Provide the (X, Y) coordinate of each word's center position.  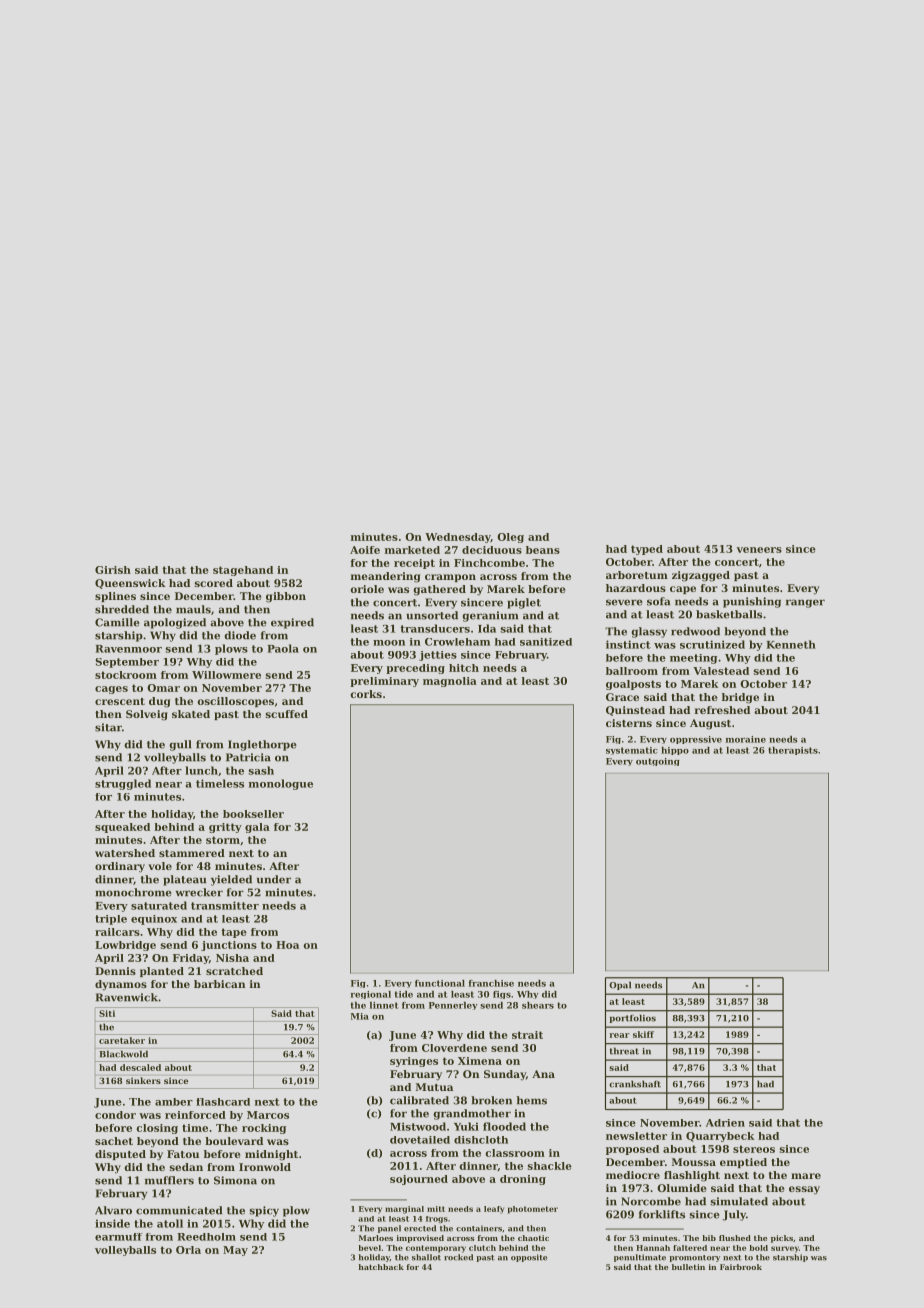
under (274, 879)
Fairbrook (741, 1267)
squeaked (122, 828)
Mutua (434, 1087)
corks (366, 694)
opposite (529, 1258)
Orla (188, 1250)
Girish (113, 570)
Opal (620, 985)
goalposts (633, 685)
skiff (643, 1034)
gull (180, 745)
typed (647, 550)
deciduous (492, 550)
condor (115, 1115)
